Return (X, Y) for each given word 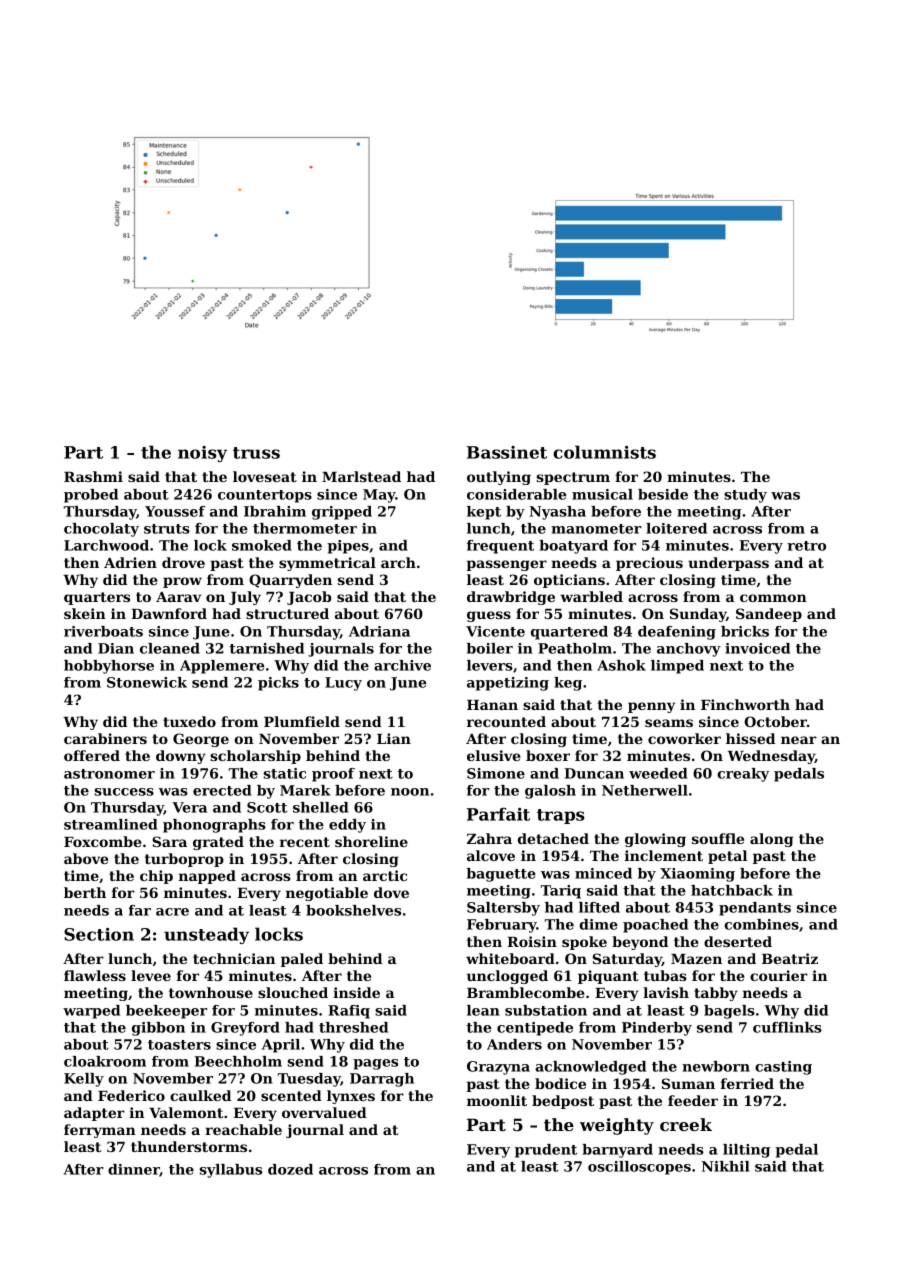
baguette (501, 875)
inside (356, 992)
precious (649, 564)
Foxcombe (103, 841)
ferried (747, 1083)
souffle (718, 838)
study (745, 496)
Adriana (379, 631)
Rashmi (93, 476)
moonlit (497, 1100)
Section (99, 934)
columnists (604, 452)
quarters (97, 598)
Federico (131, 1095)
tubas (665, 975)
